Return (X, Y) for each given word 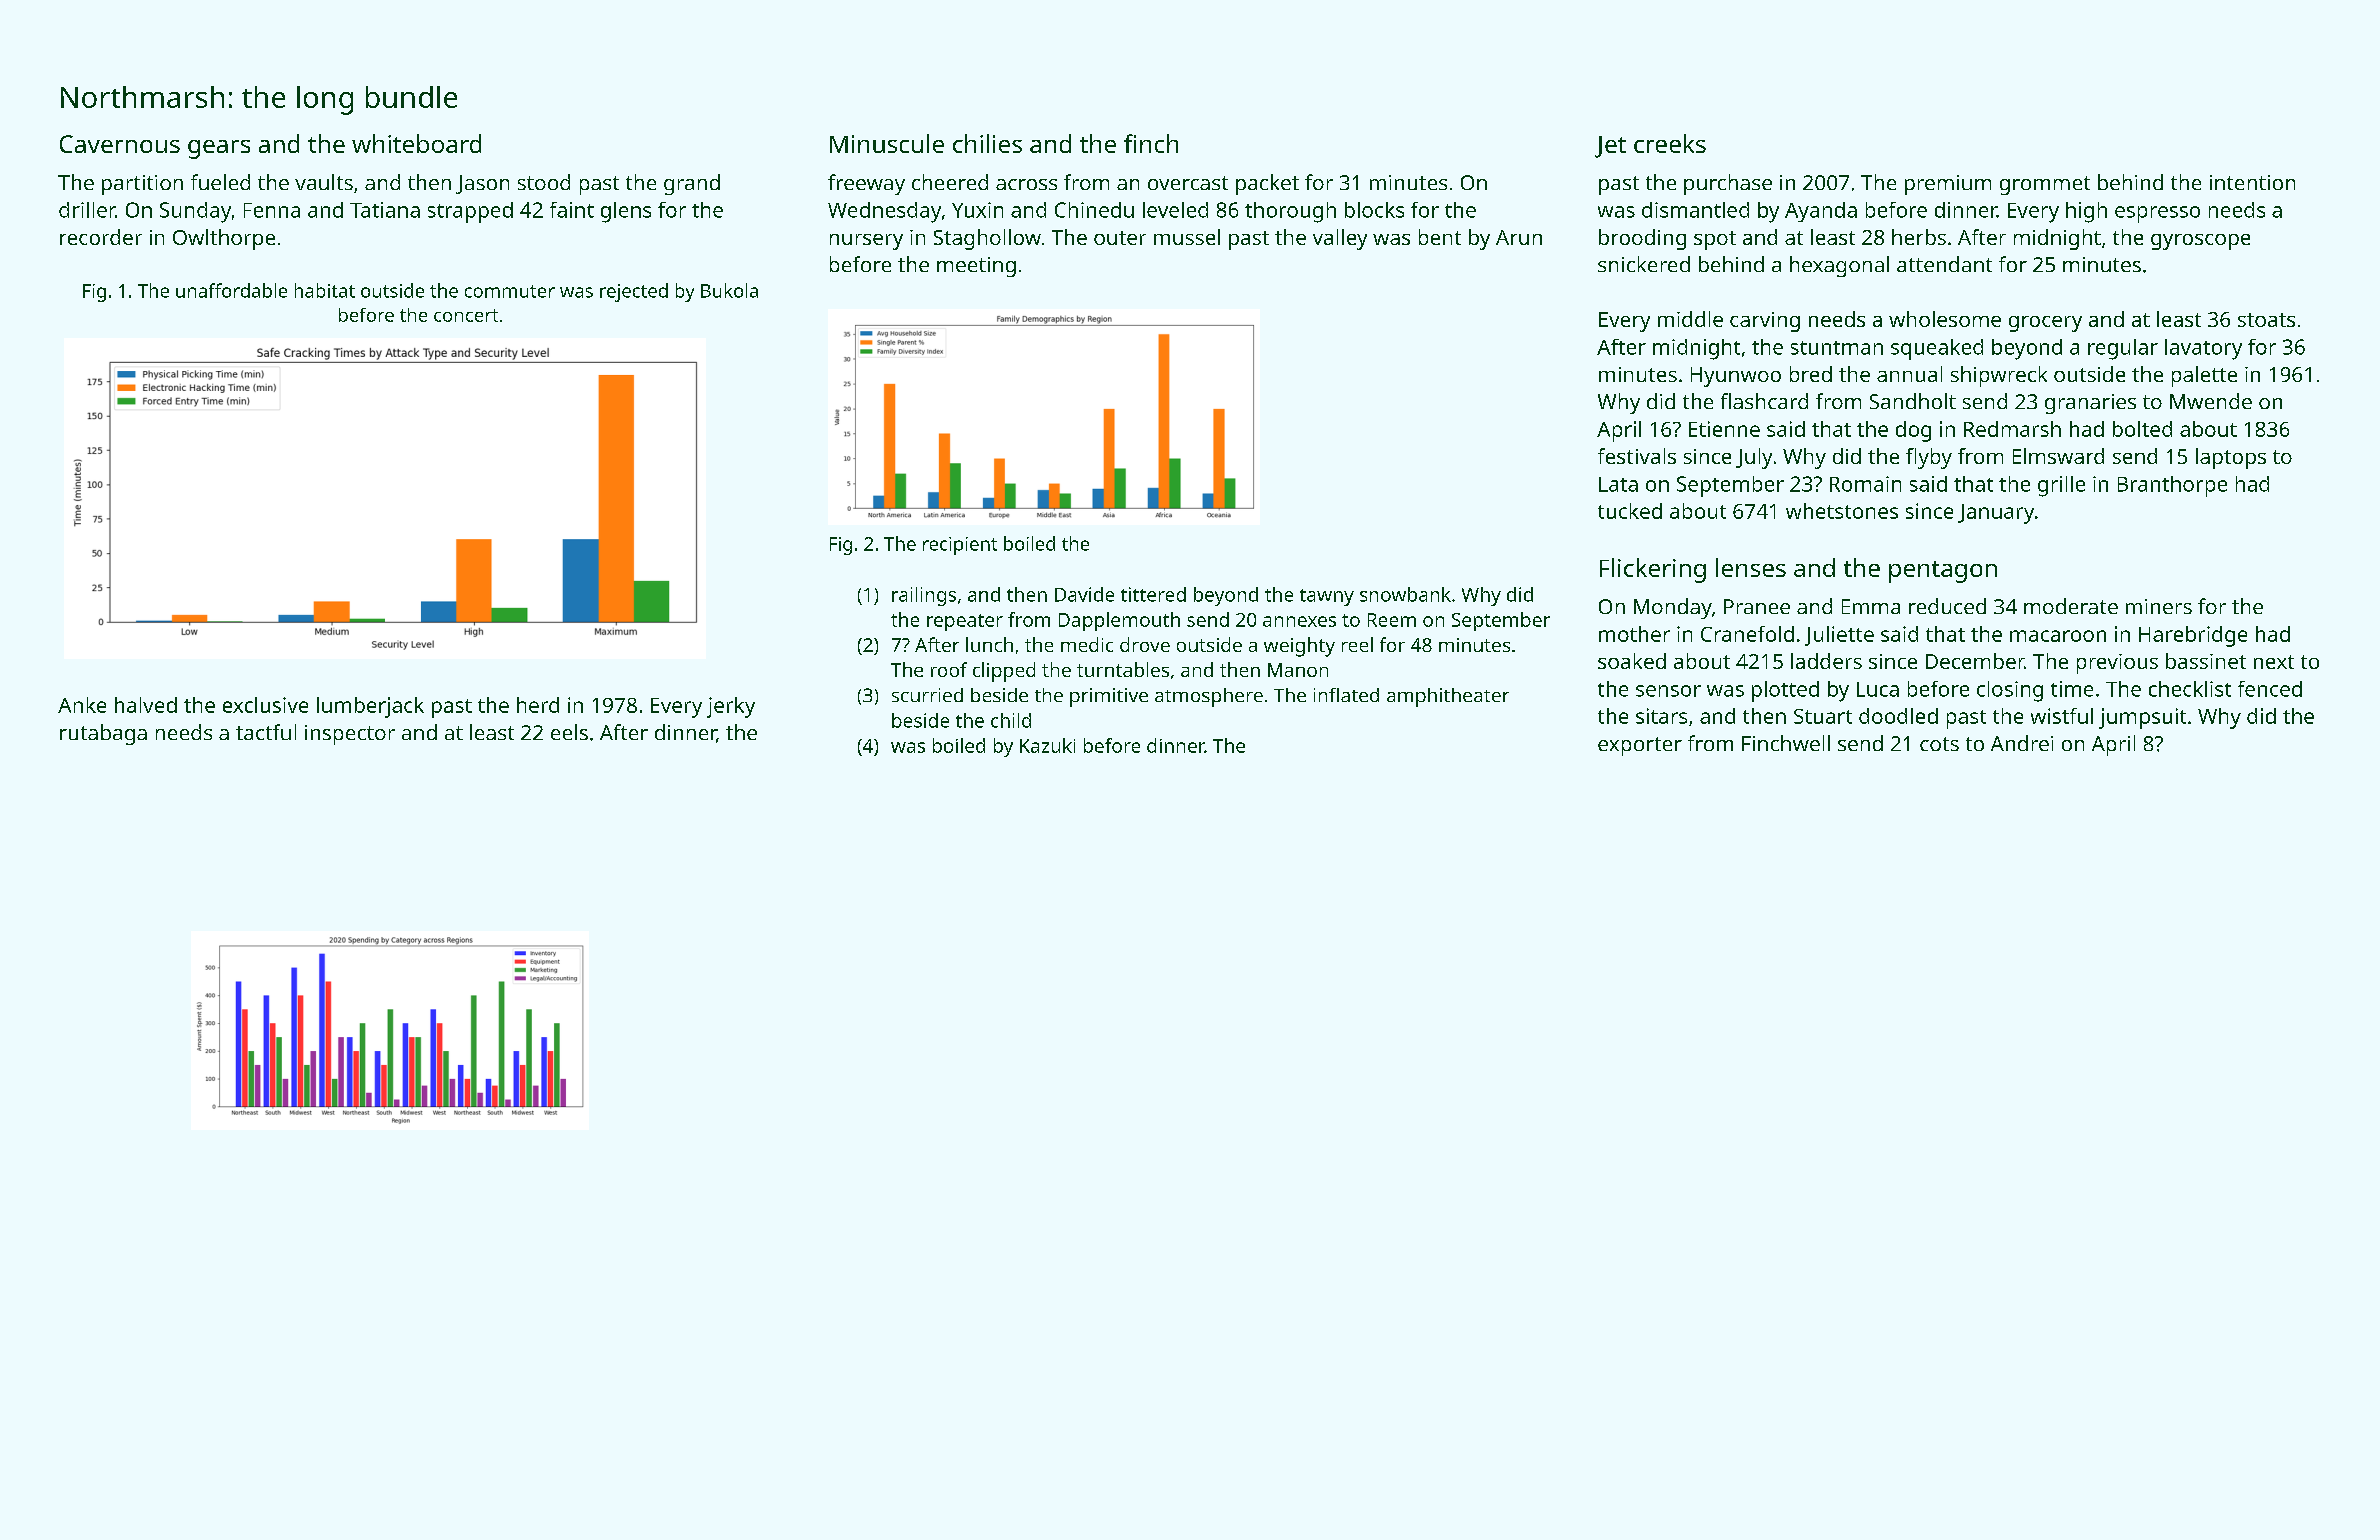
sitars (1661, 716)
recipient (960, 546)
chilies (987, 143)
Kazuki (1047, 745)
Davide (1084, 594)
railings (924, 596)
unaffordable (231, 290)
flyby (1929, 458)
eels (569, 732)
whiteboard (416, 143)
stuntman (1837, 348)
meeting (976, 267)
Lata (1618, 484)
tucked (1630, 511)
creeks (1670, 143)
